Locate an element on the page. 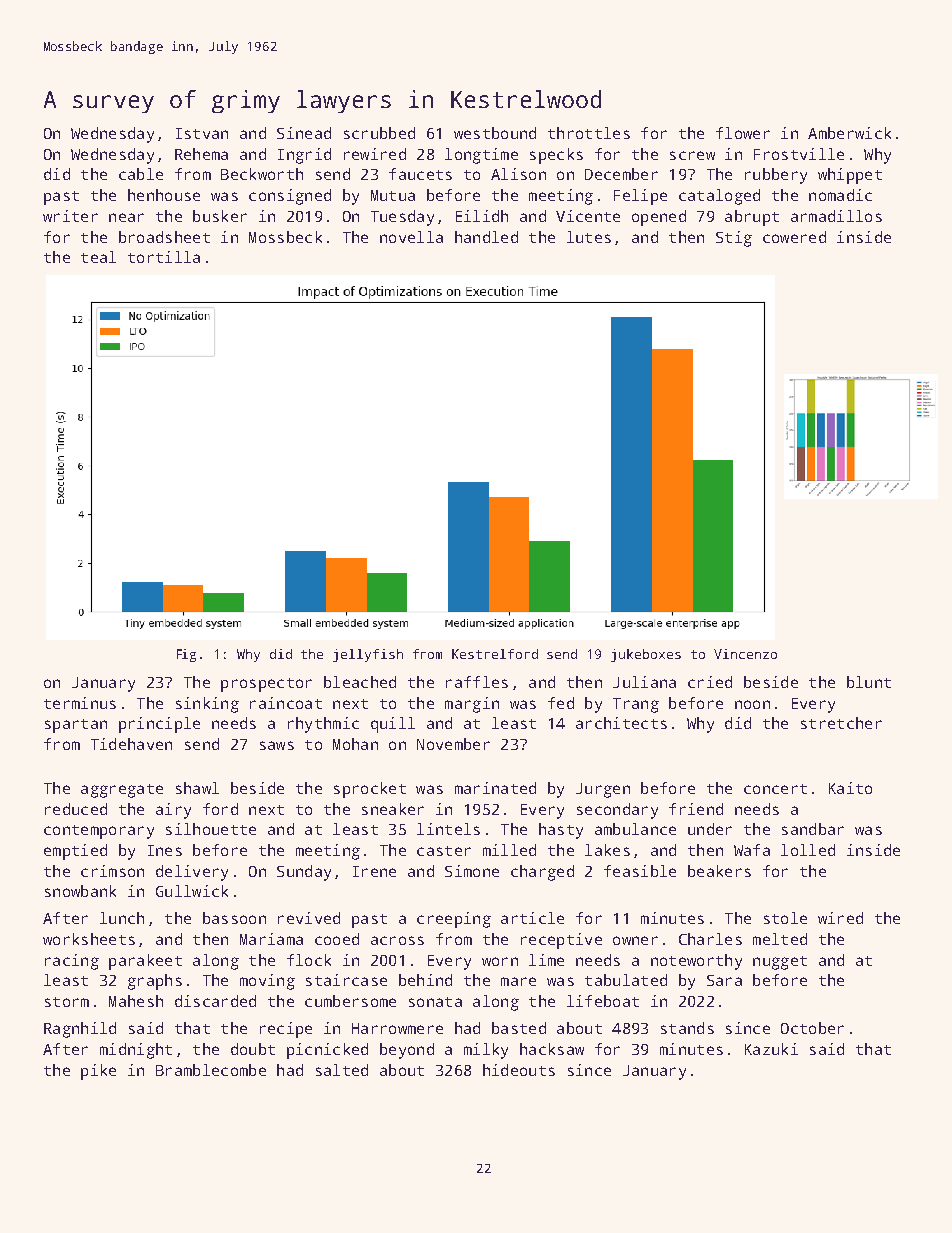  throttles is located at coordinates (589, 133).
